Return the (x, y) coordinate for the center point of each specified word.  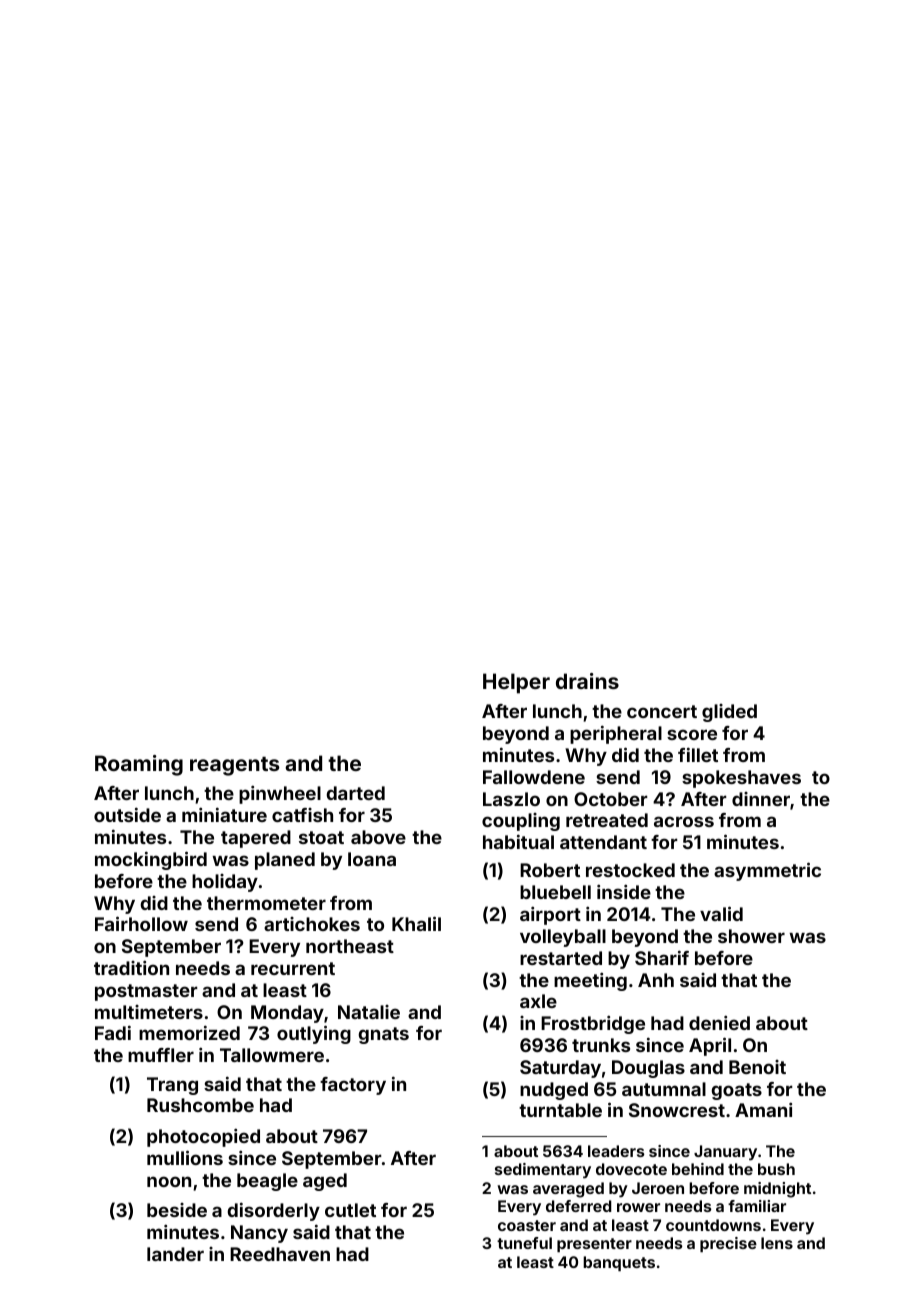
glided (729, 713)
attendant (603, 842)
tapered (256, 839)
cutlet (350, 1210)
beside (177, 1210)
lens (777, 1243)
